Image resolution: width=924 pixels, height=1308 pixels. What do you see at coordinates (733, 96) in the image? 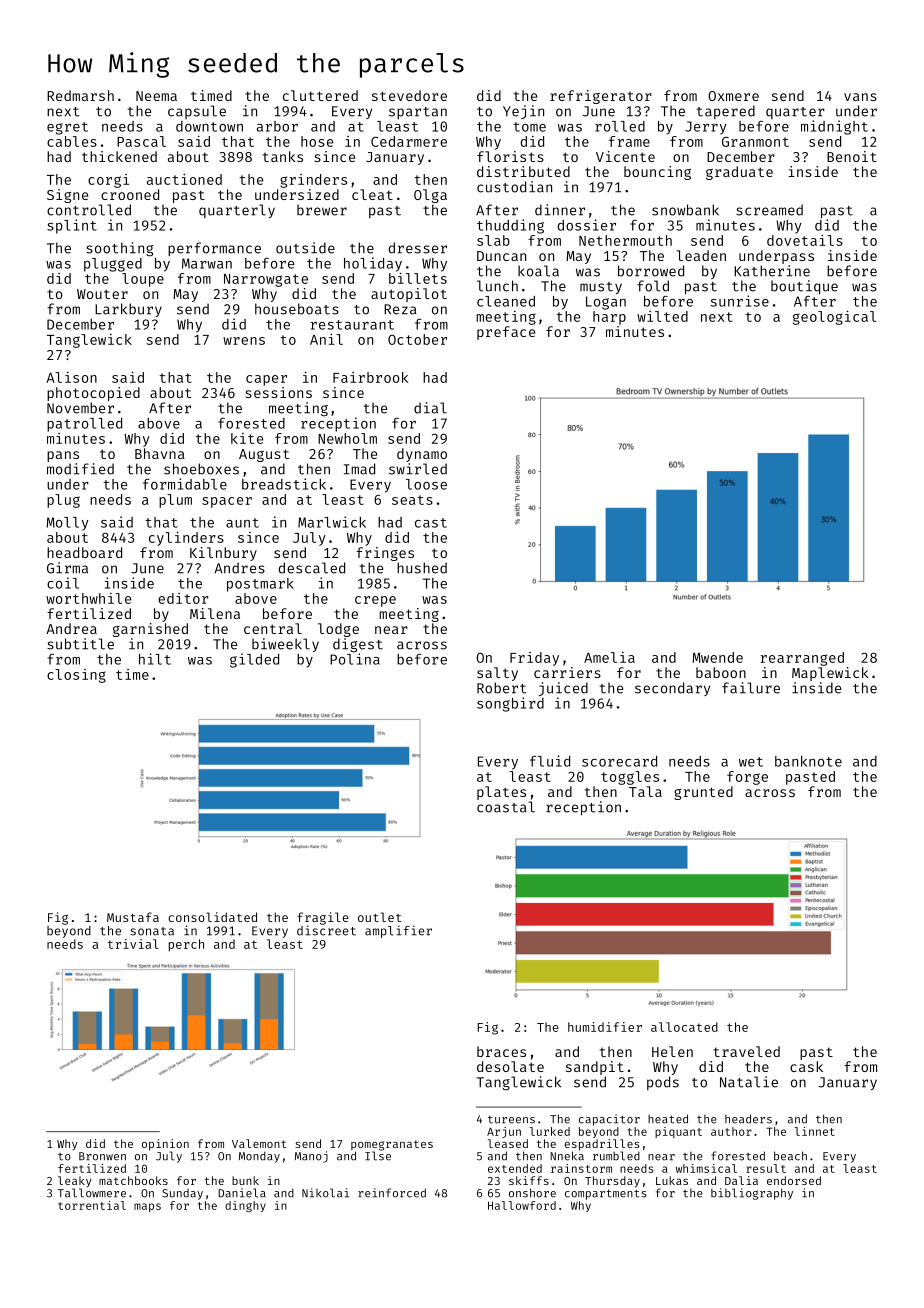
I see `Oxmere` at bounding box center [733, 96].
